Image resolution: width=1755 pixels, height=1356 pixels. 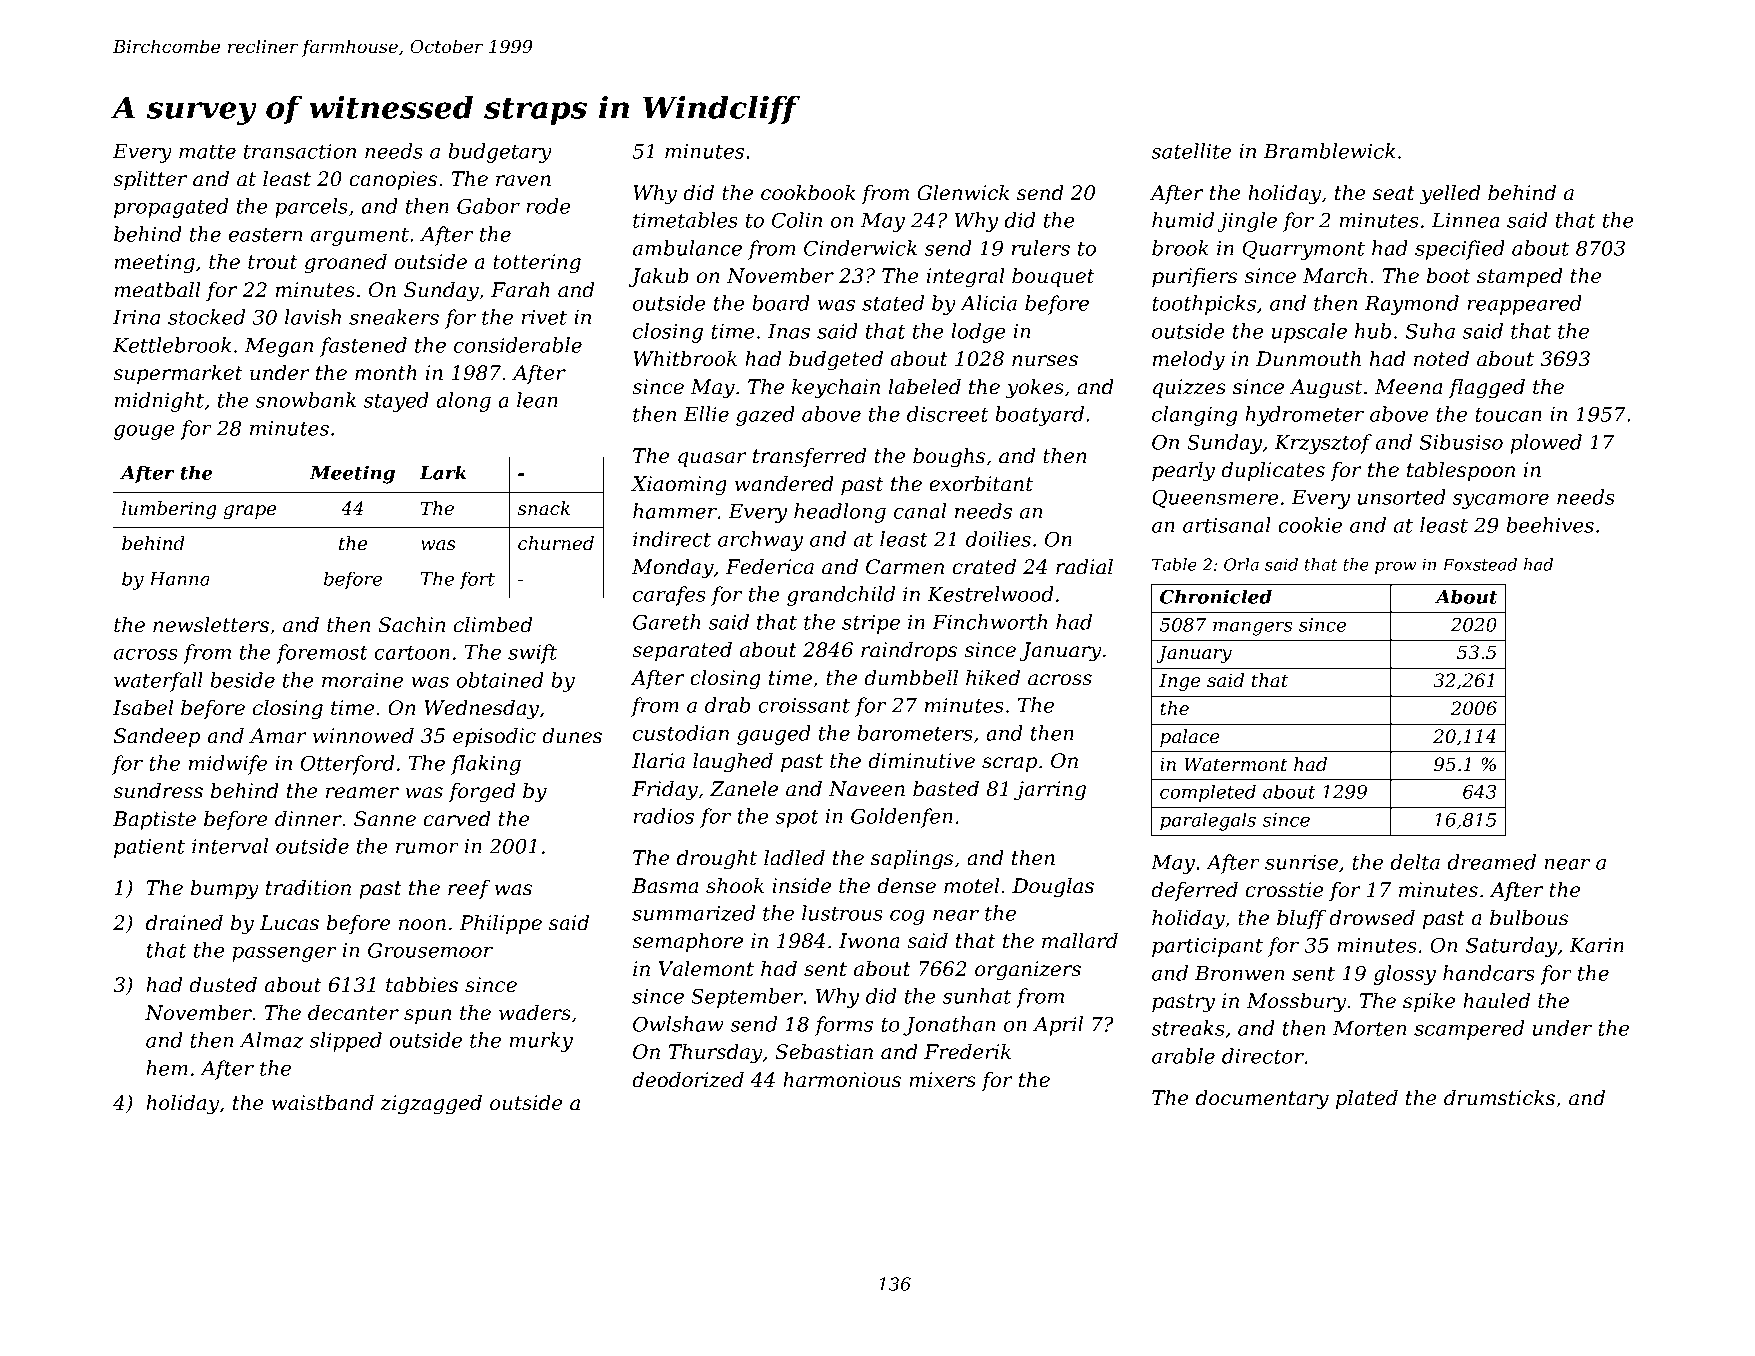 I want to click on toothpicks, so click(x=1204, y=305).
